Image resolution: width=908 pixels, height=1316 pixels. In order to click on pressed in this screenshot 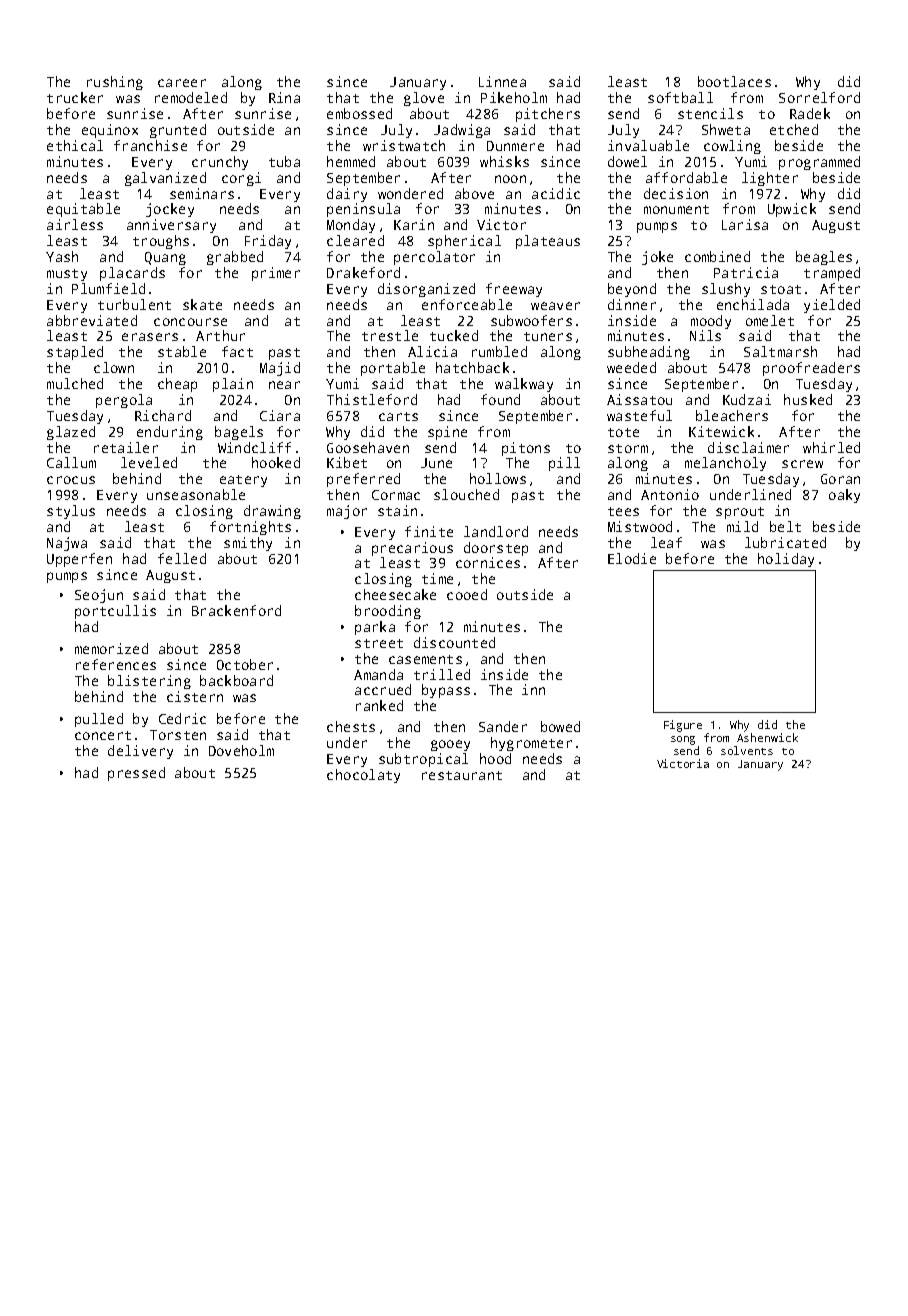, I will do `click(136, 774)`.
